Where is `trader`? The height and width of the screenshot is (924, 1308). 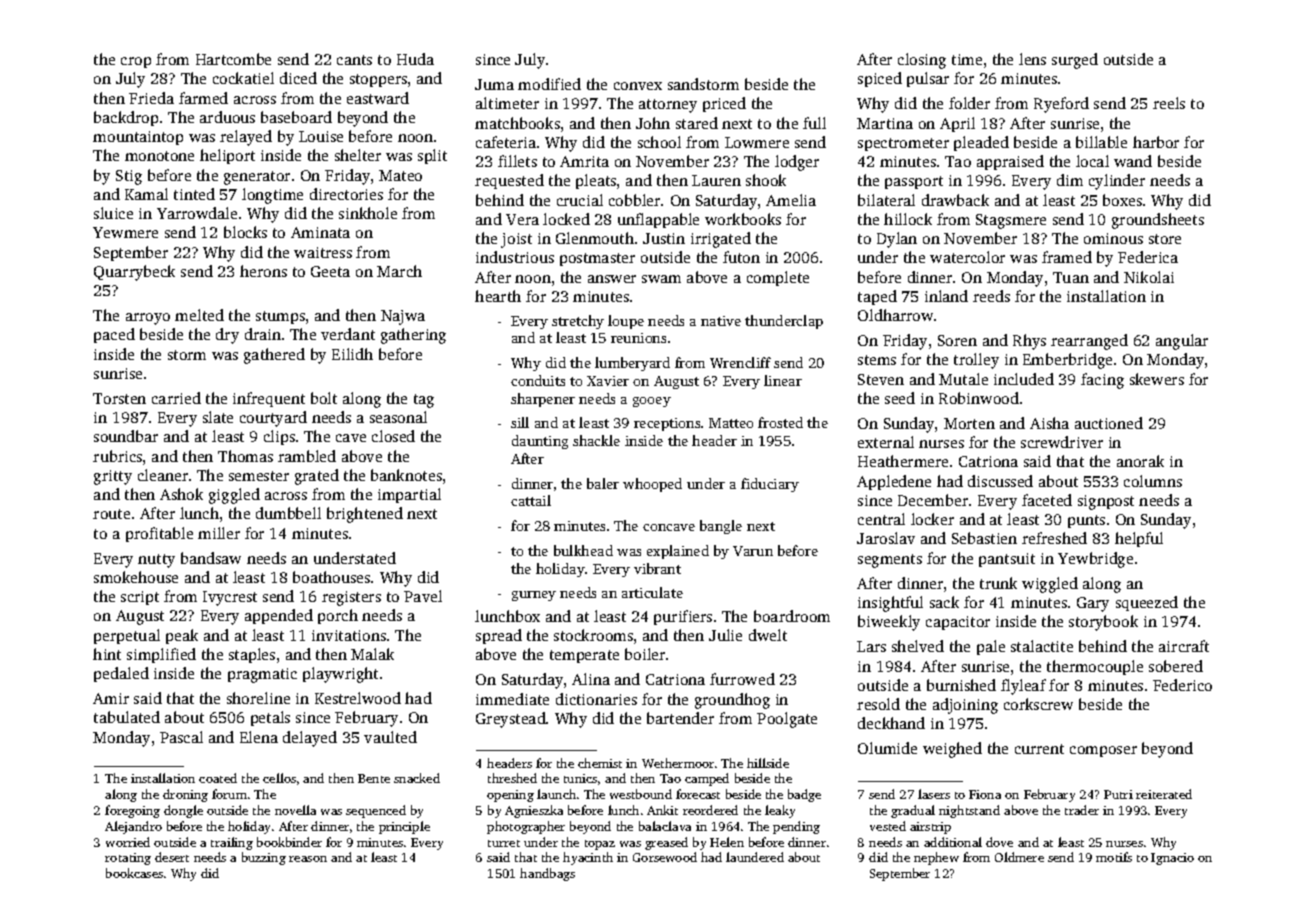 trader is located at coordinates (1082, 810).
